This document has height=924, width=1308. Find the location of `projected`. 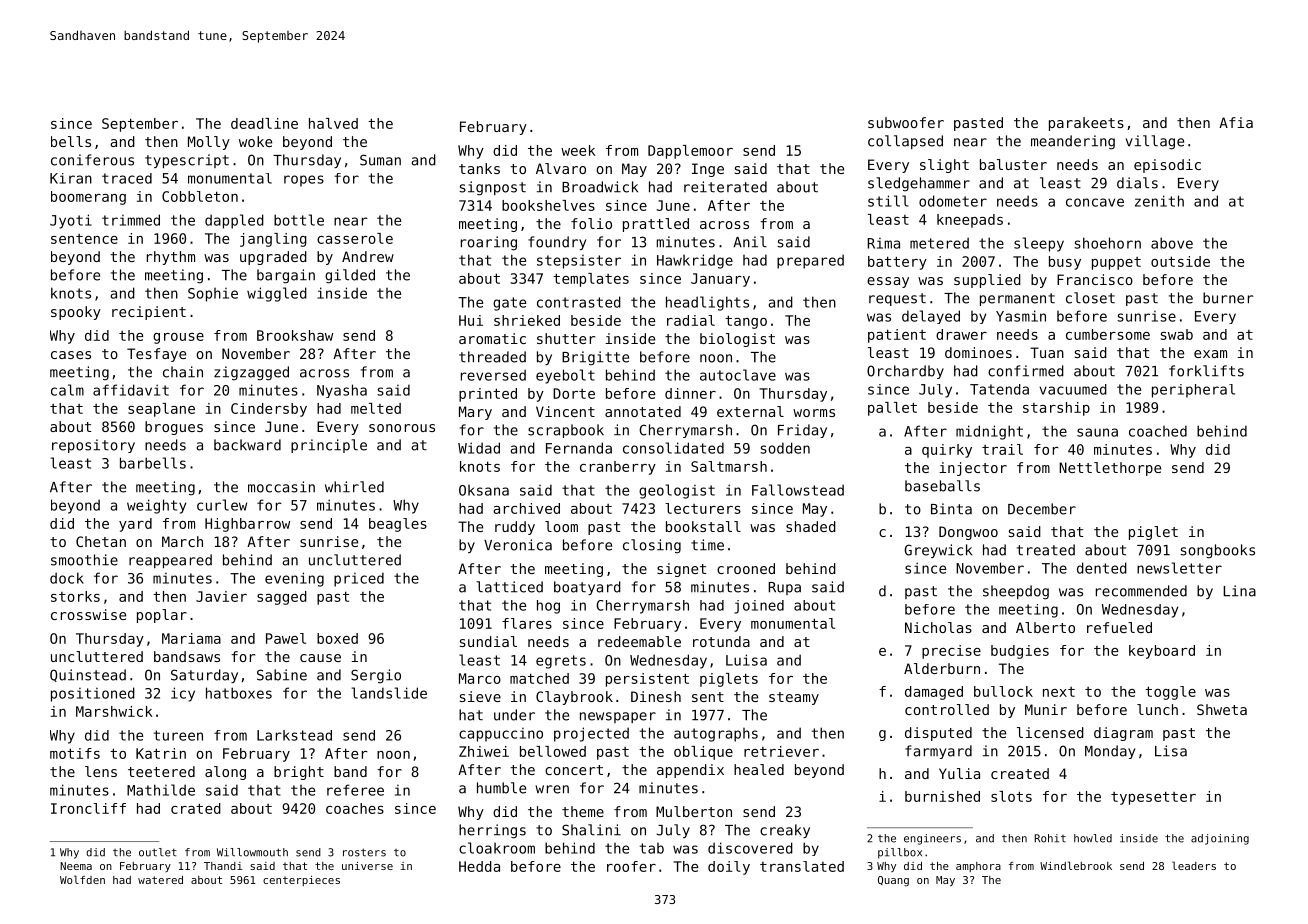

projected is located at coordinates (591, 734).
